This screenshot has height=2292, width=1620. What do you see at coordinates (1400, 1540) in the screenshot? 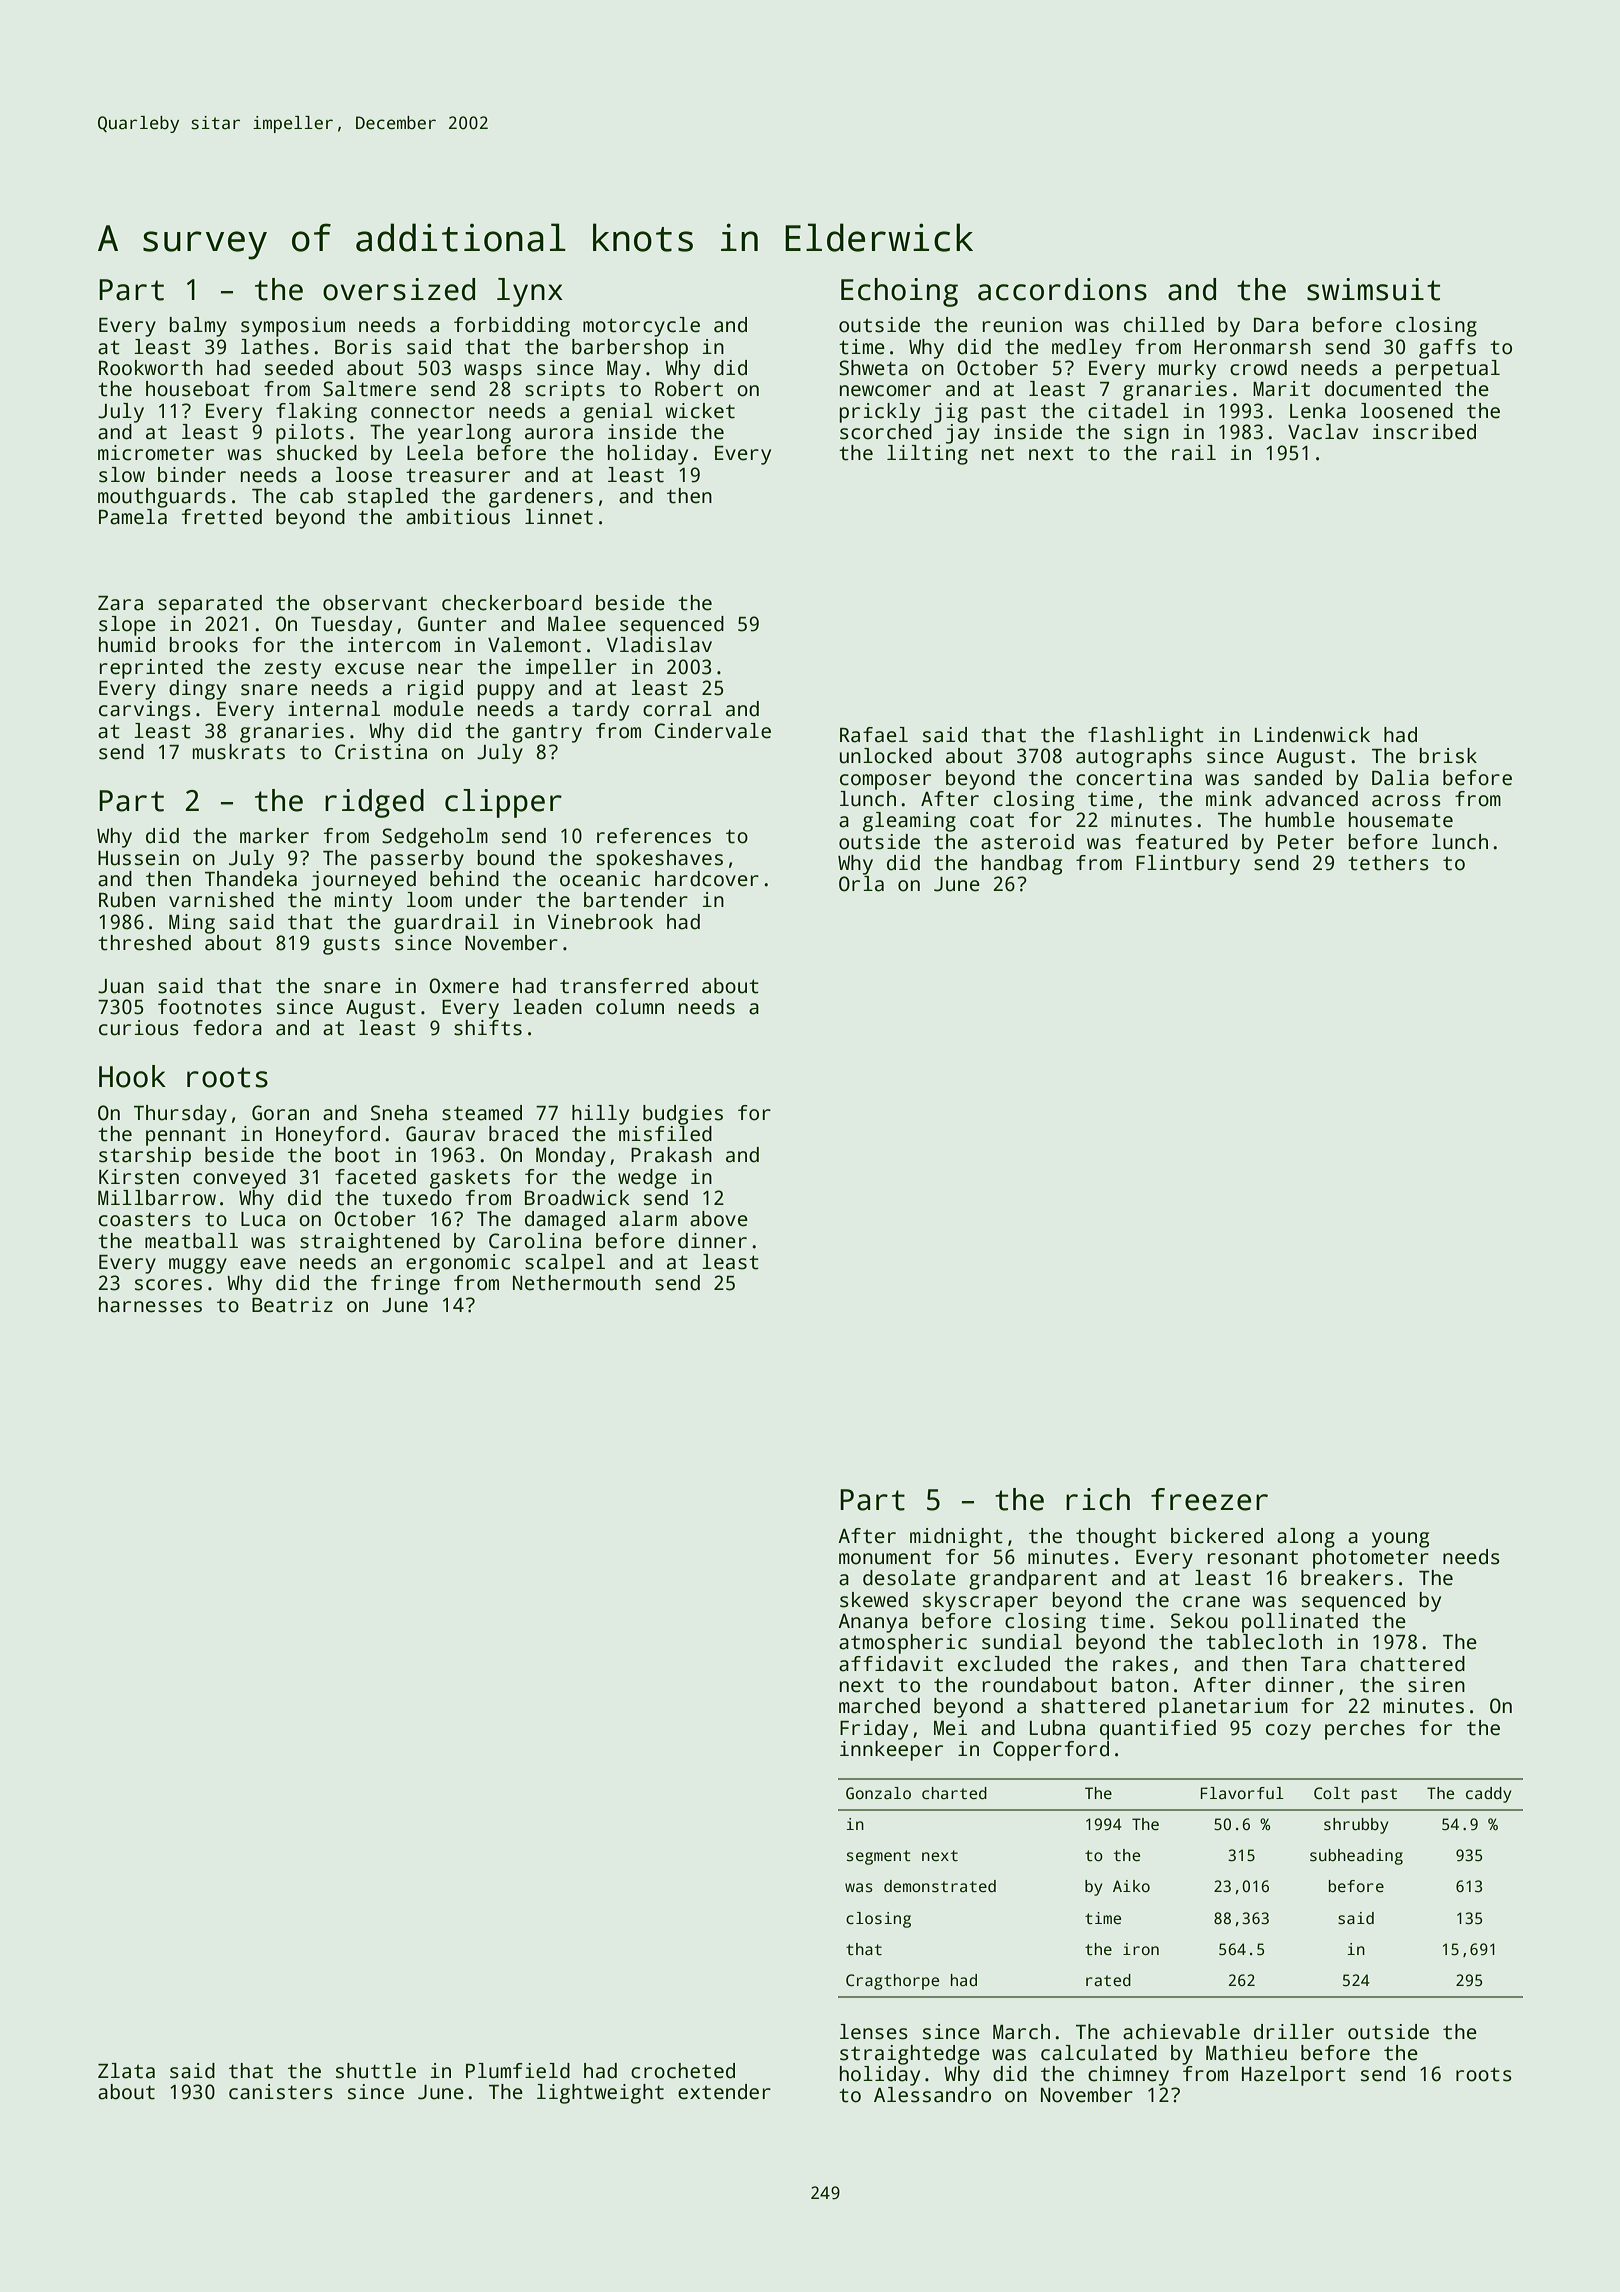
I see `young` at bounding box center [1400, 1540].
